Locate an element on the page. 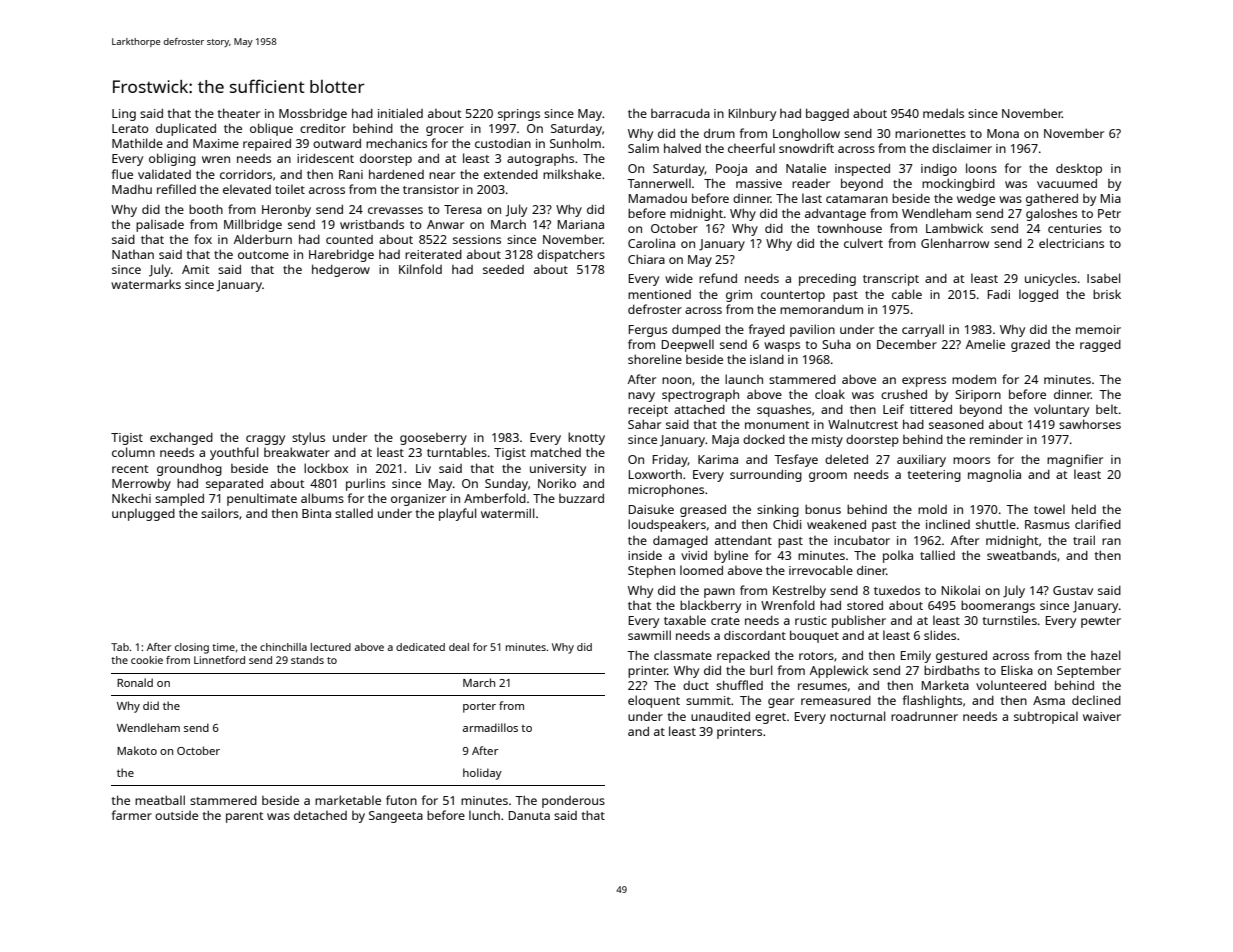  Chiara is located at coordinates (646, 259).
